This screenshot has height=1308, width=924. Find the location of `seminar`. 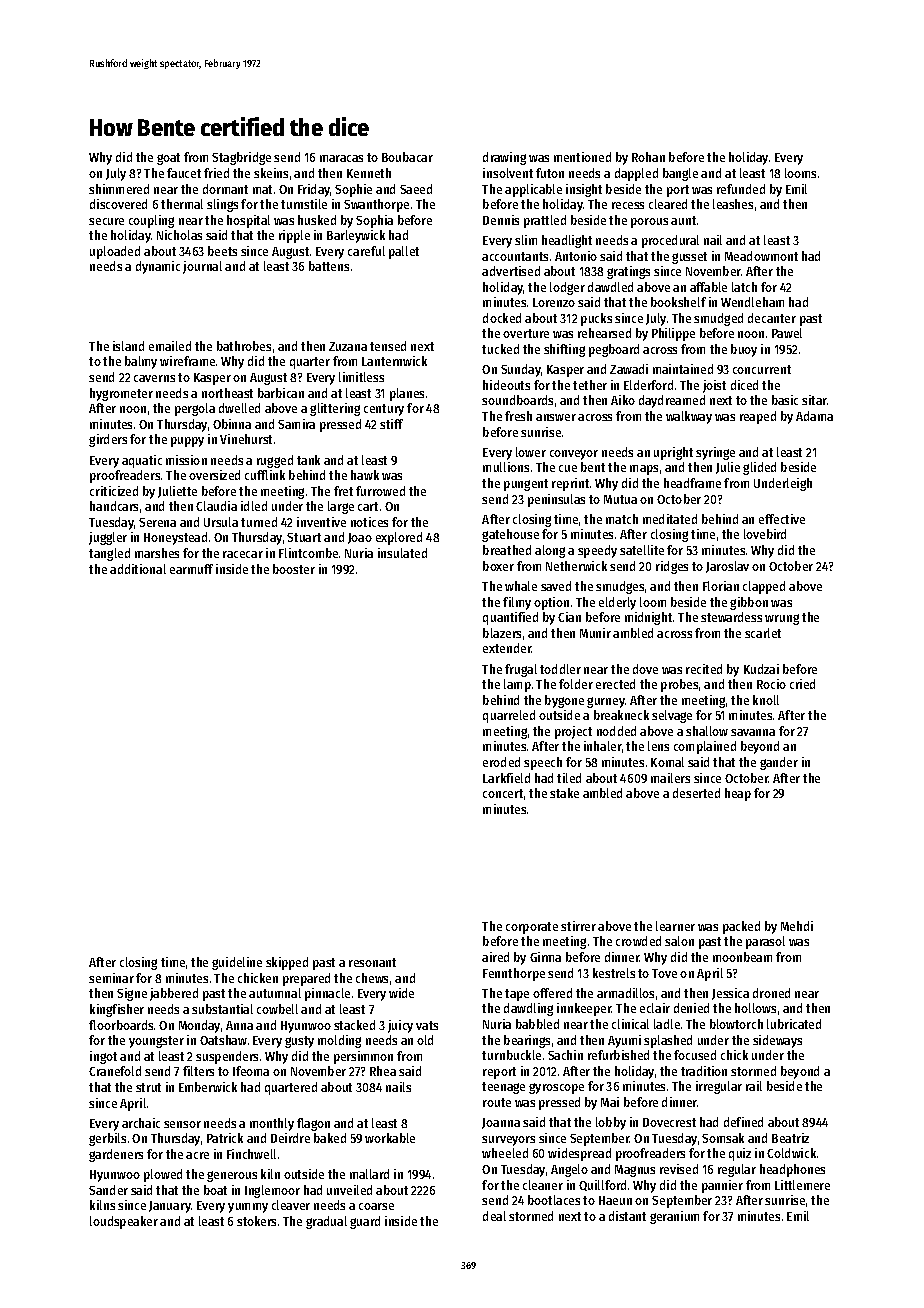

seminar is located at coordinates (111, 978).
